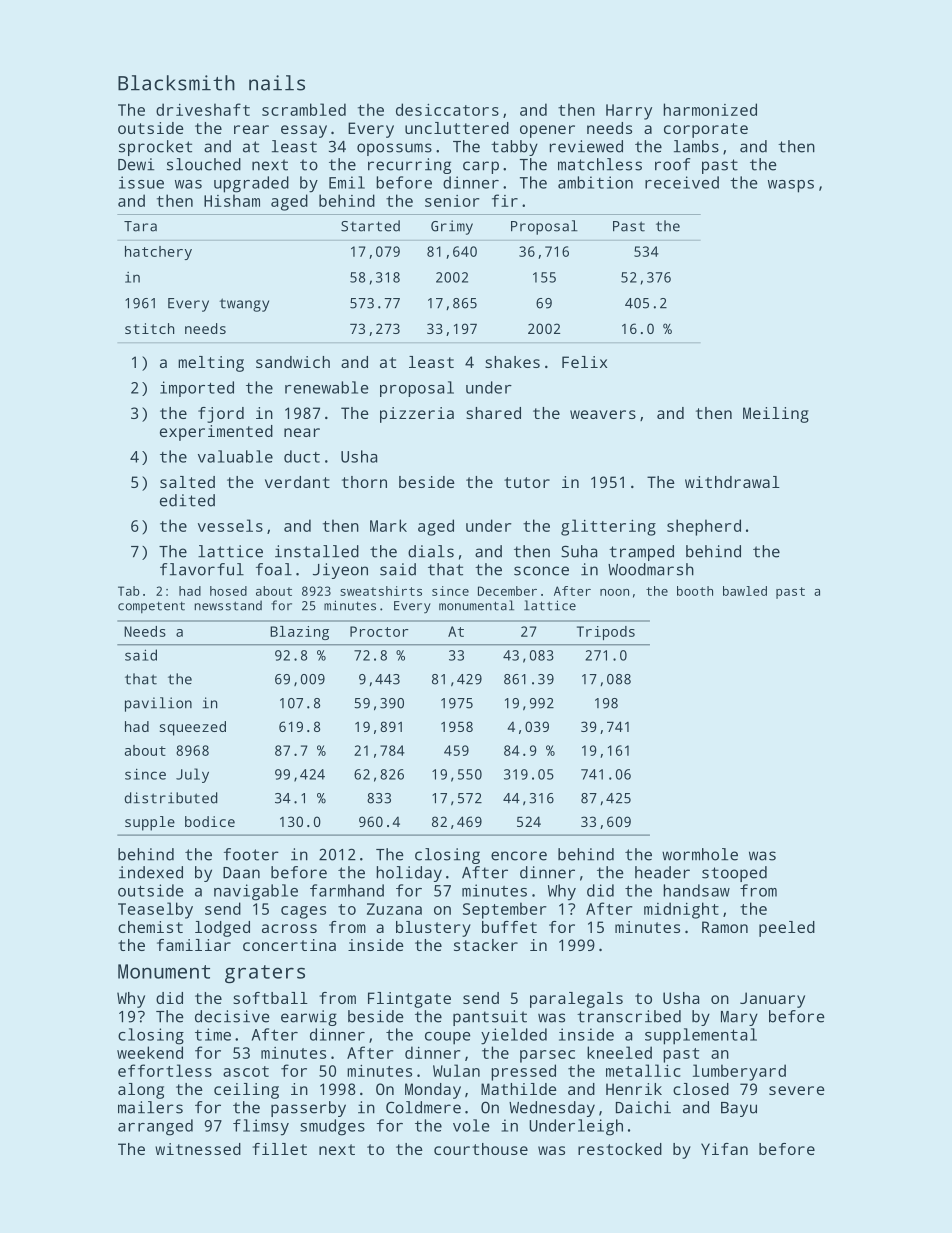  Describe the element at coordinates (213, 1034) in the document. I see `time` at that location.
